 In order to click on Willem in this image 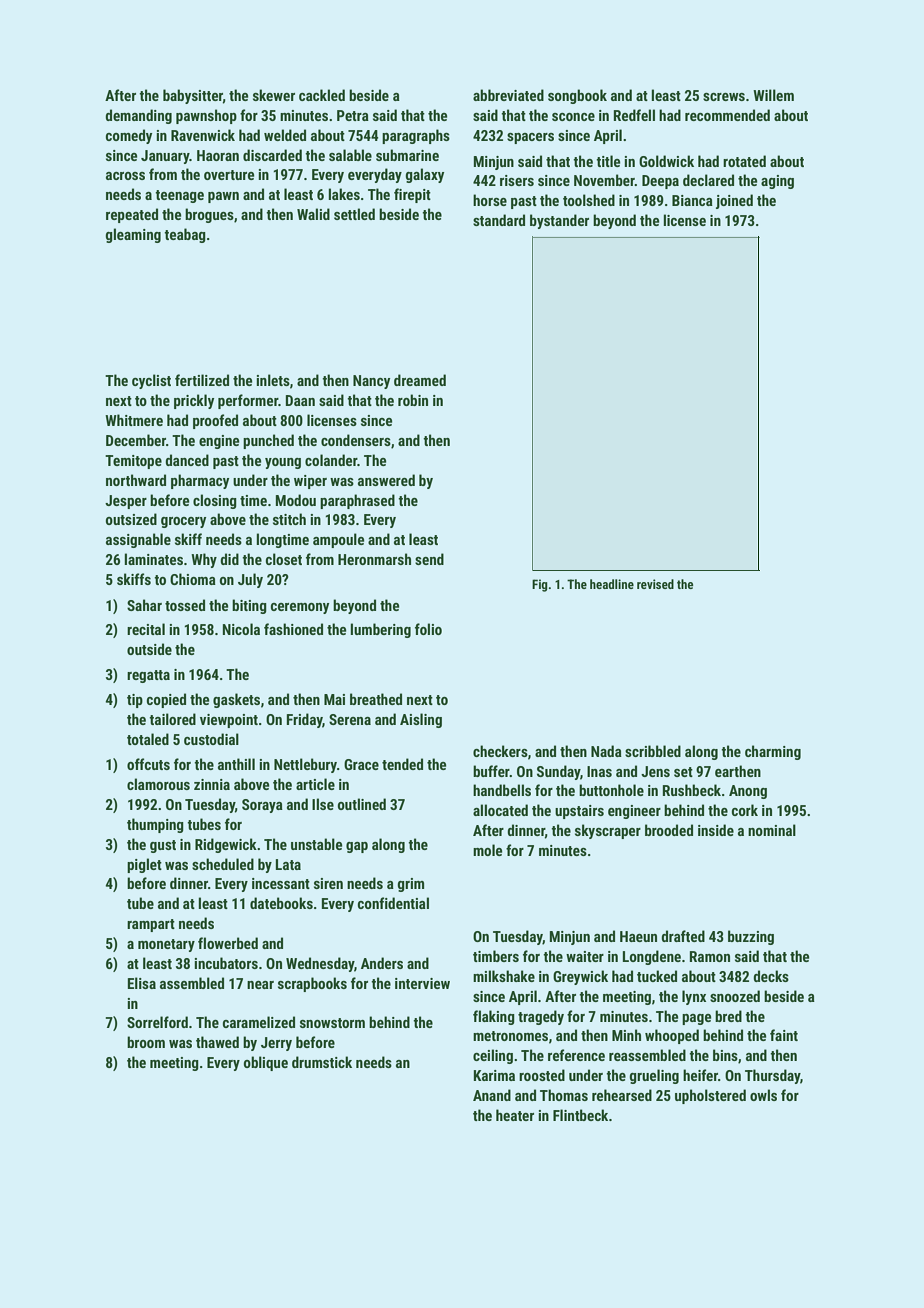, I will do `click(773, 95)`.
